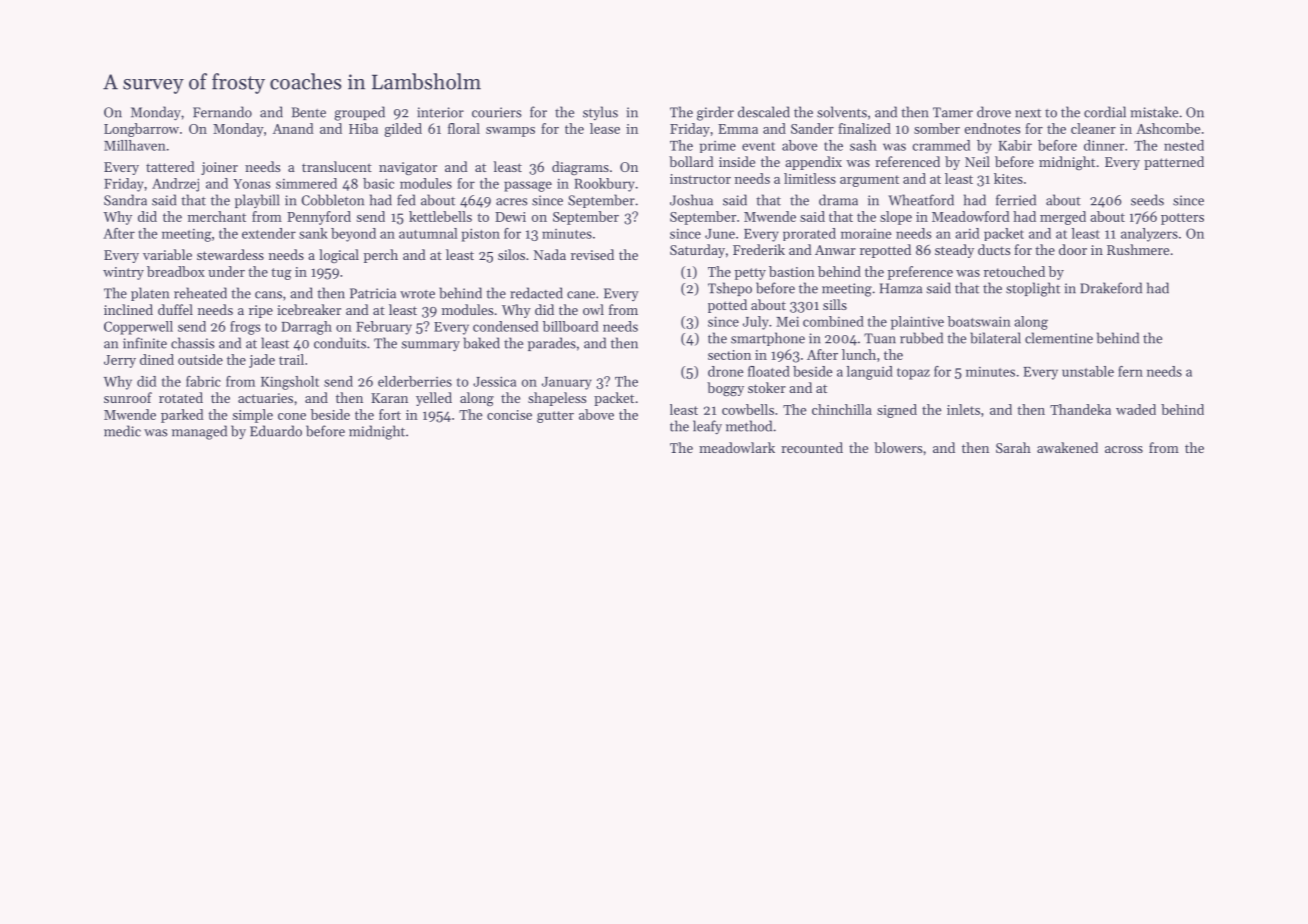  Describe the element at coordinates (390, 414) in the document. I see `fort` at that location.
